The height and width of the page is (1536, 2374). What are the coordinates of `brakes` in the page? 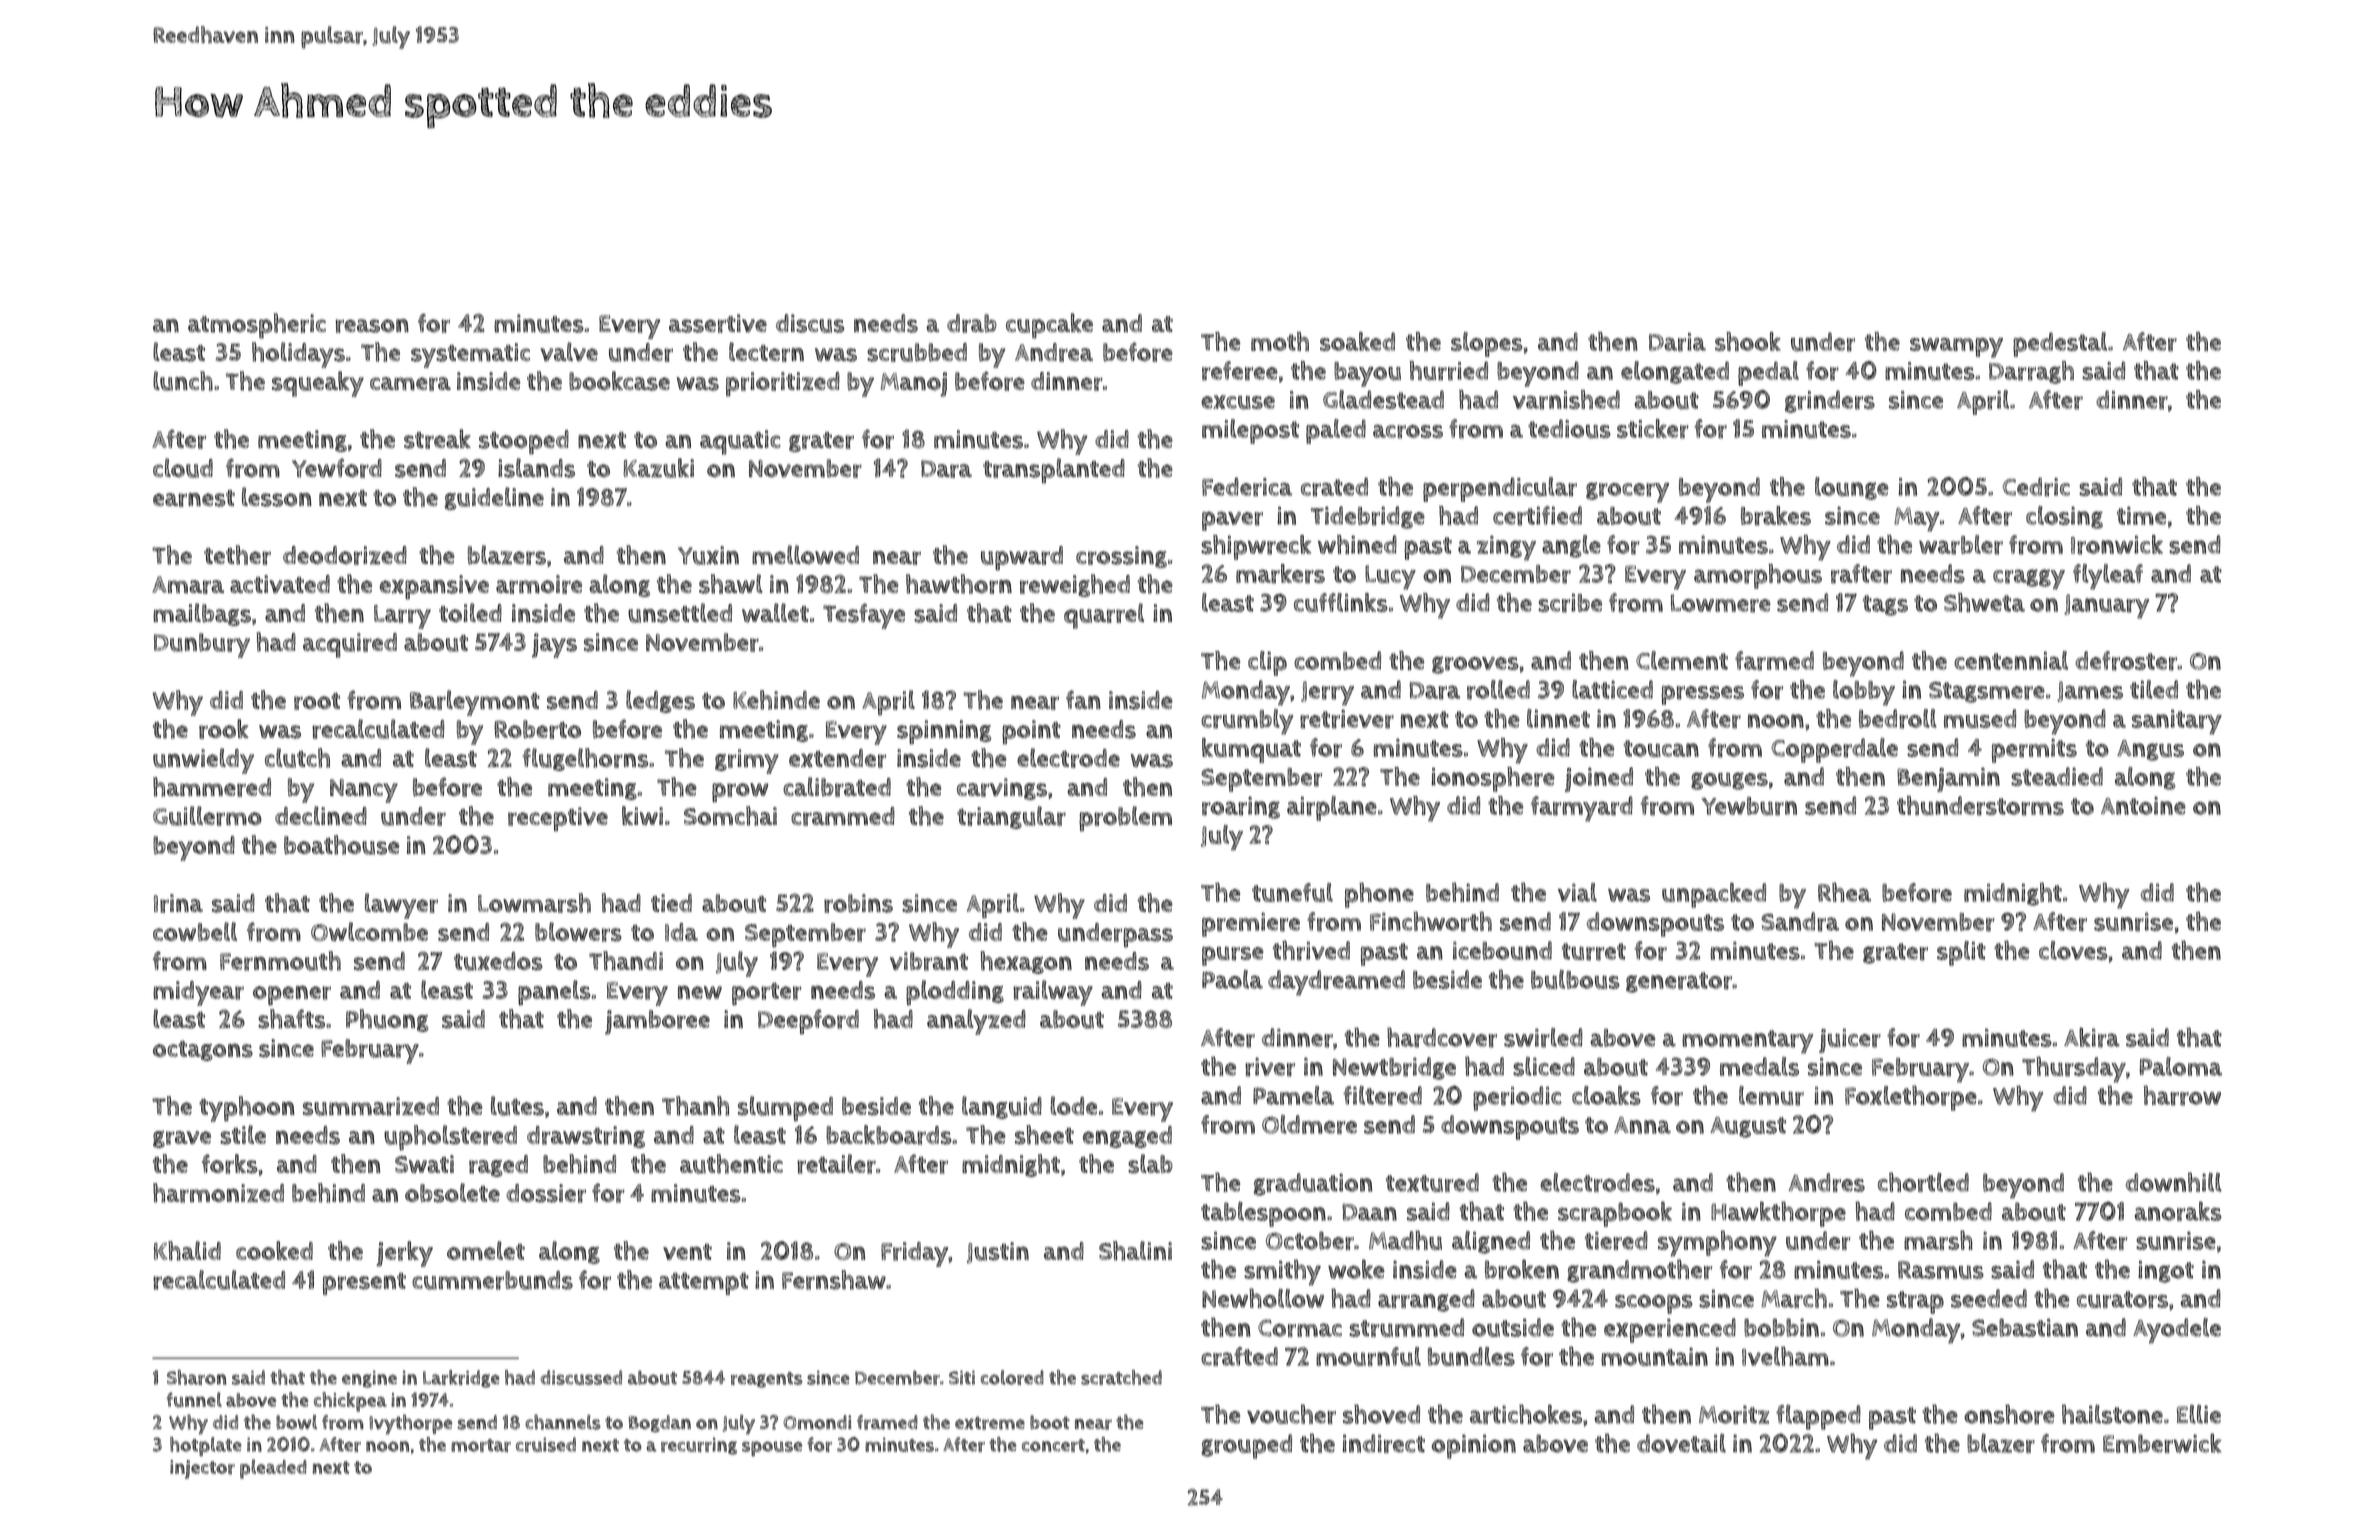 It's located at (1776, 516).
